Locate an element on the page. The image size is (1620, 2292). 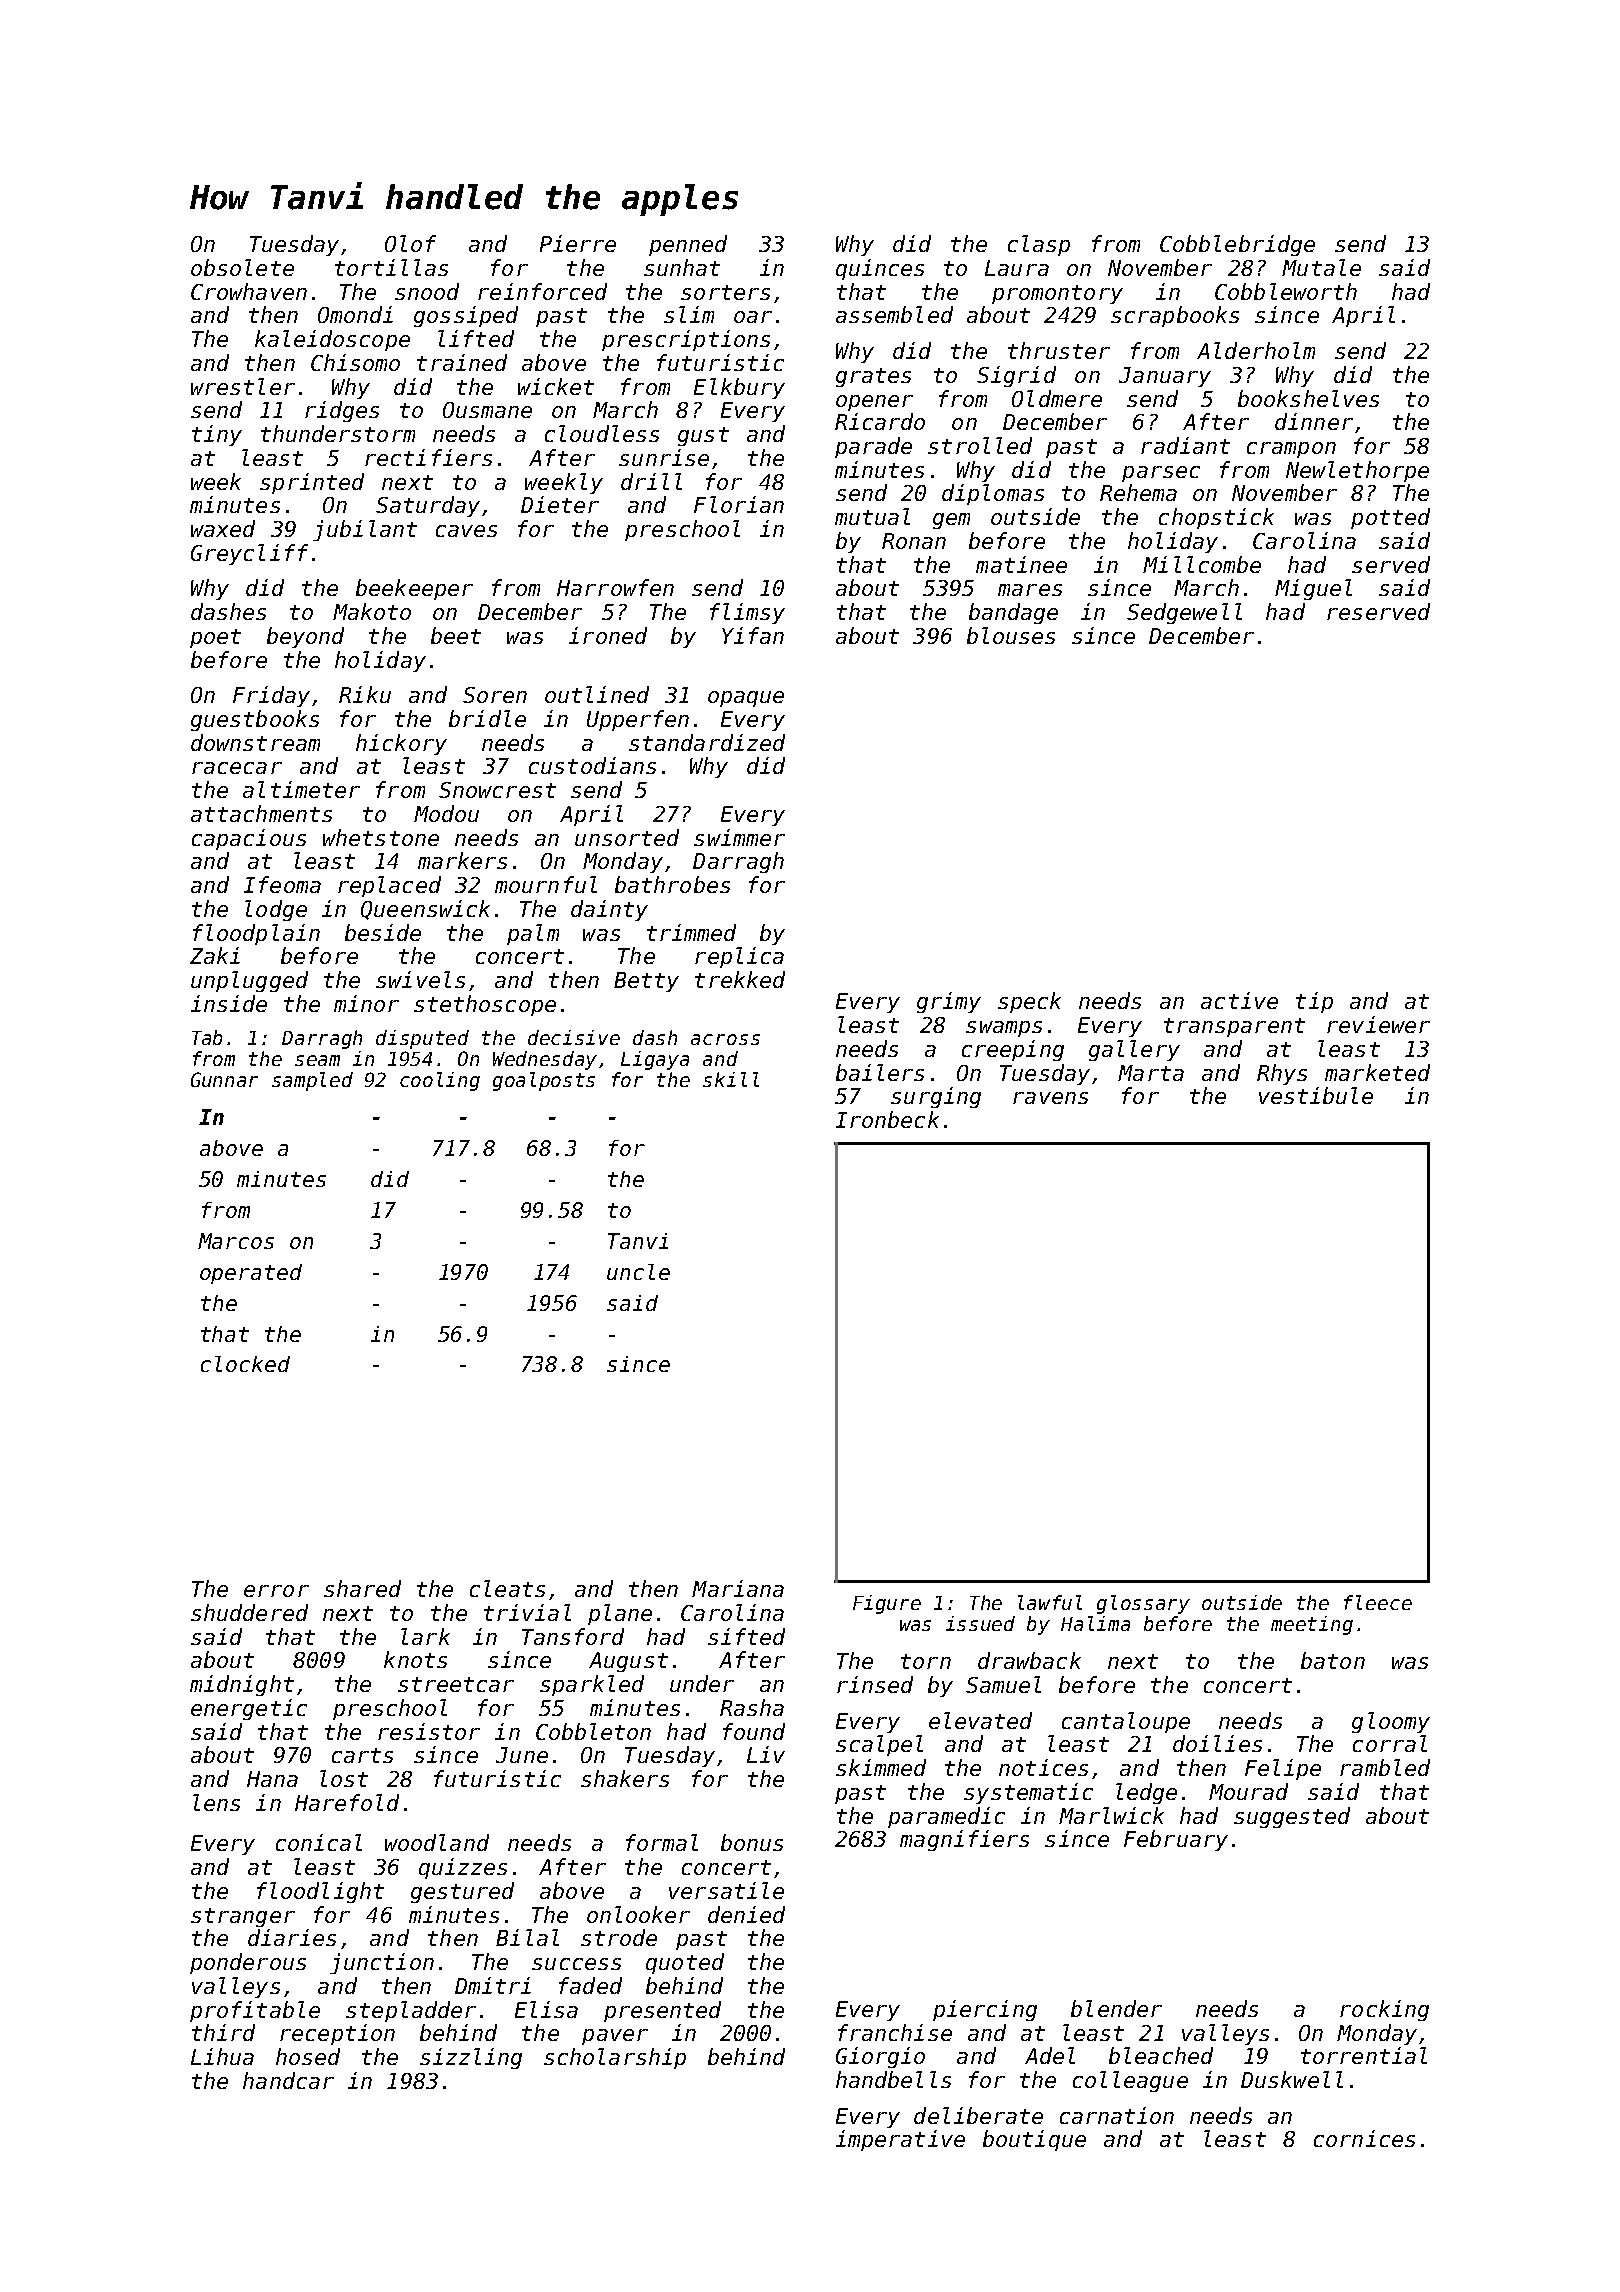
bailers is located at coordinates (880, 1072).
